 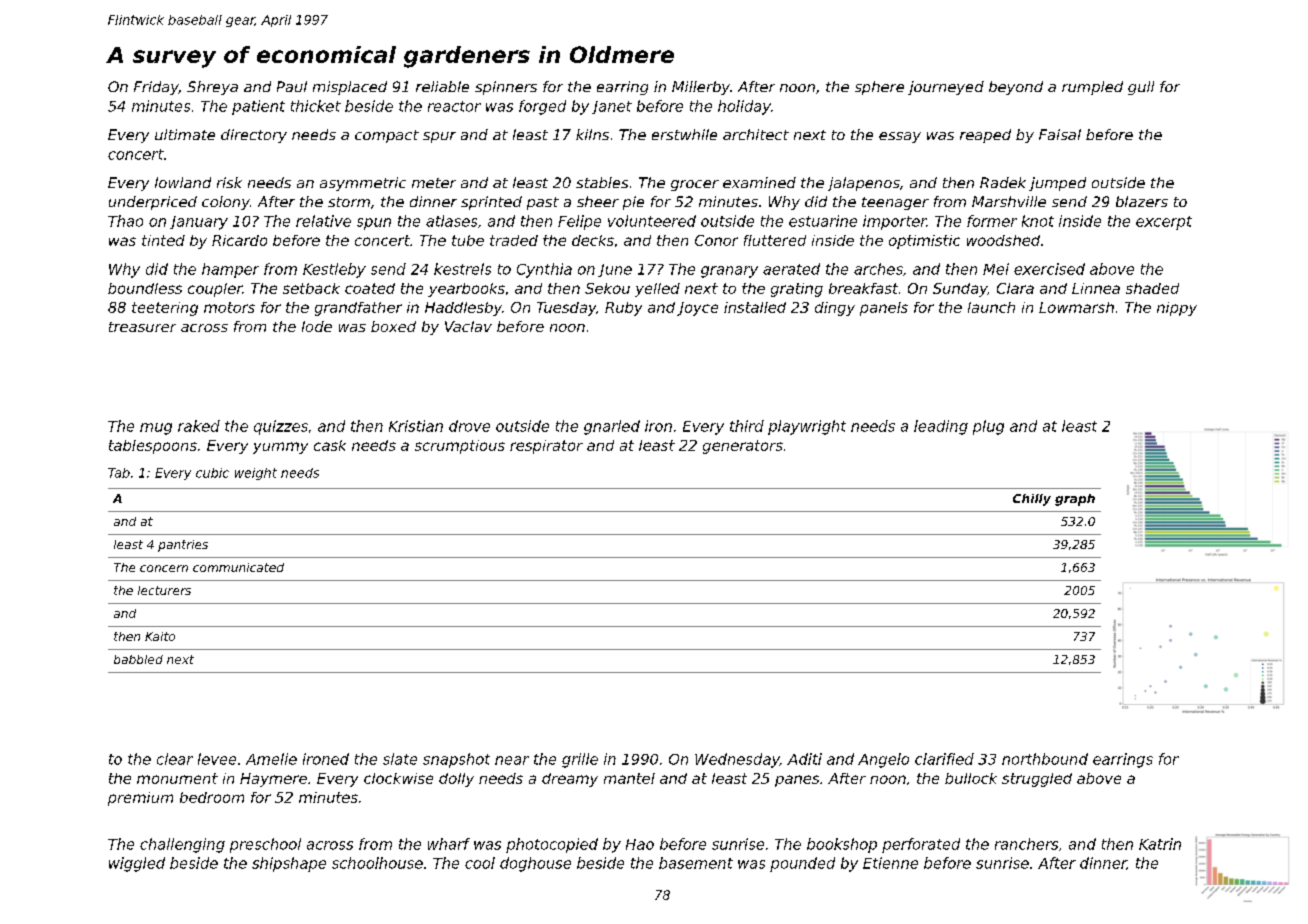 I want to click on gnarled, so click(x=612, y=427).
